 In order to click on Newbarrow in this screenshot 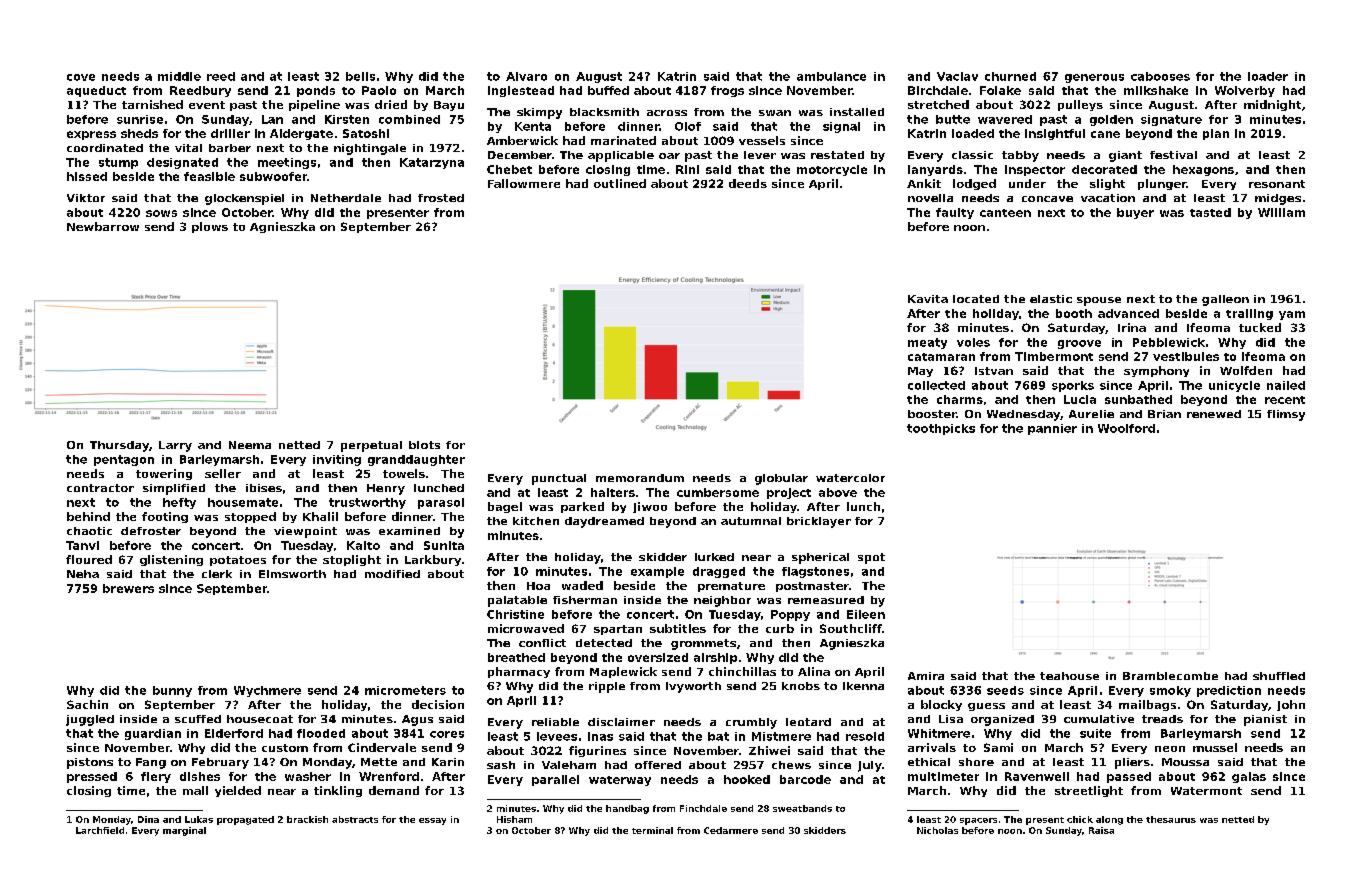, I will do `click(103, 226)`.
